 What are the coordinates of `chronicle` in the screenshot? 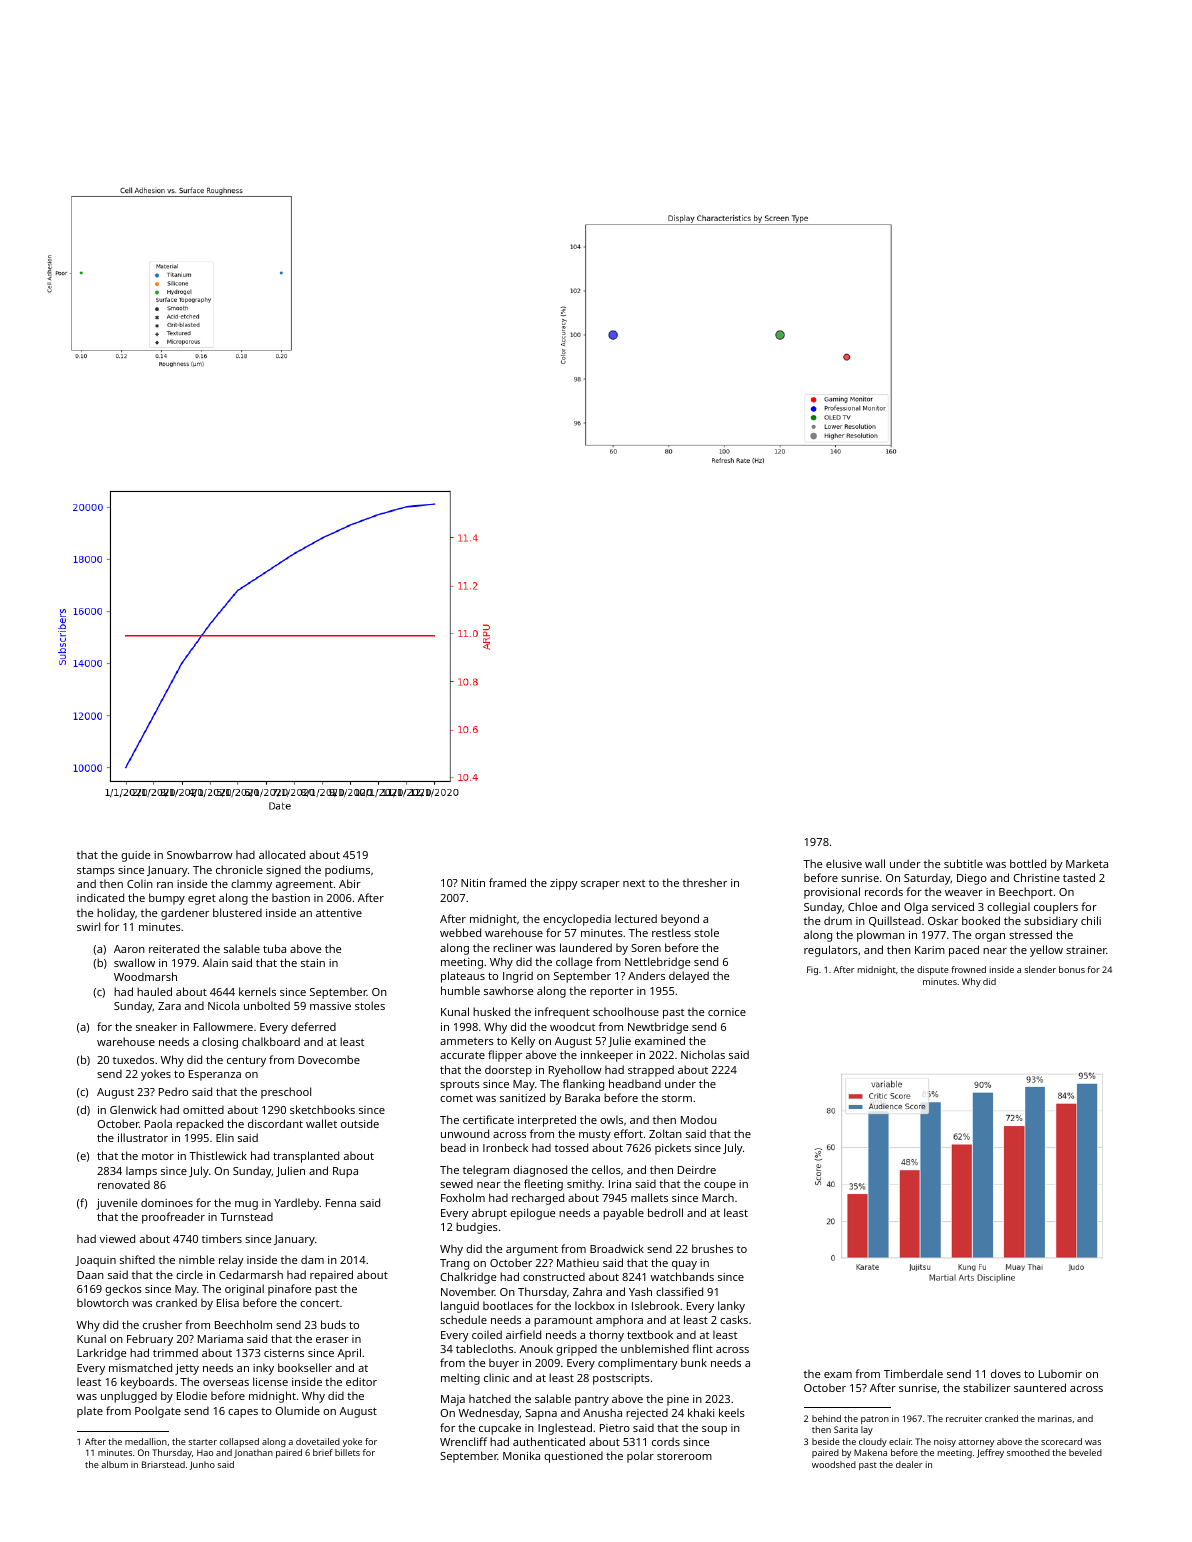 It's located at (239, 869).
